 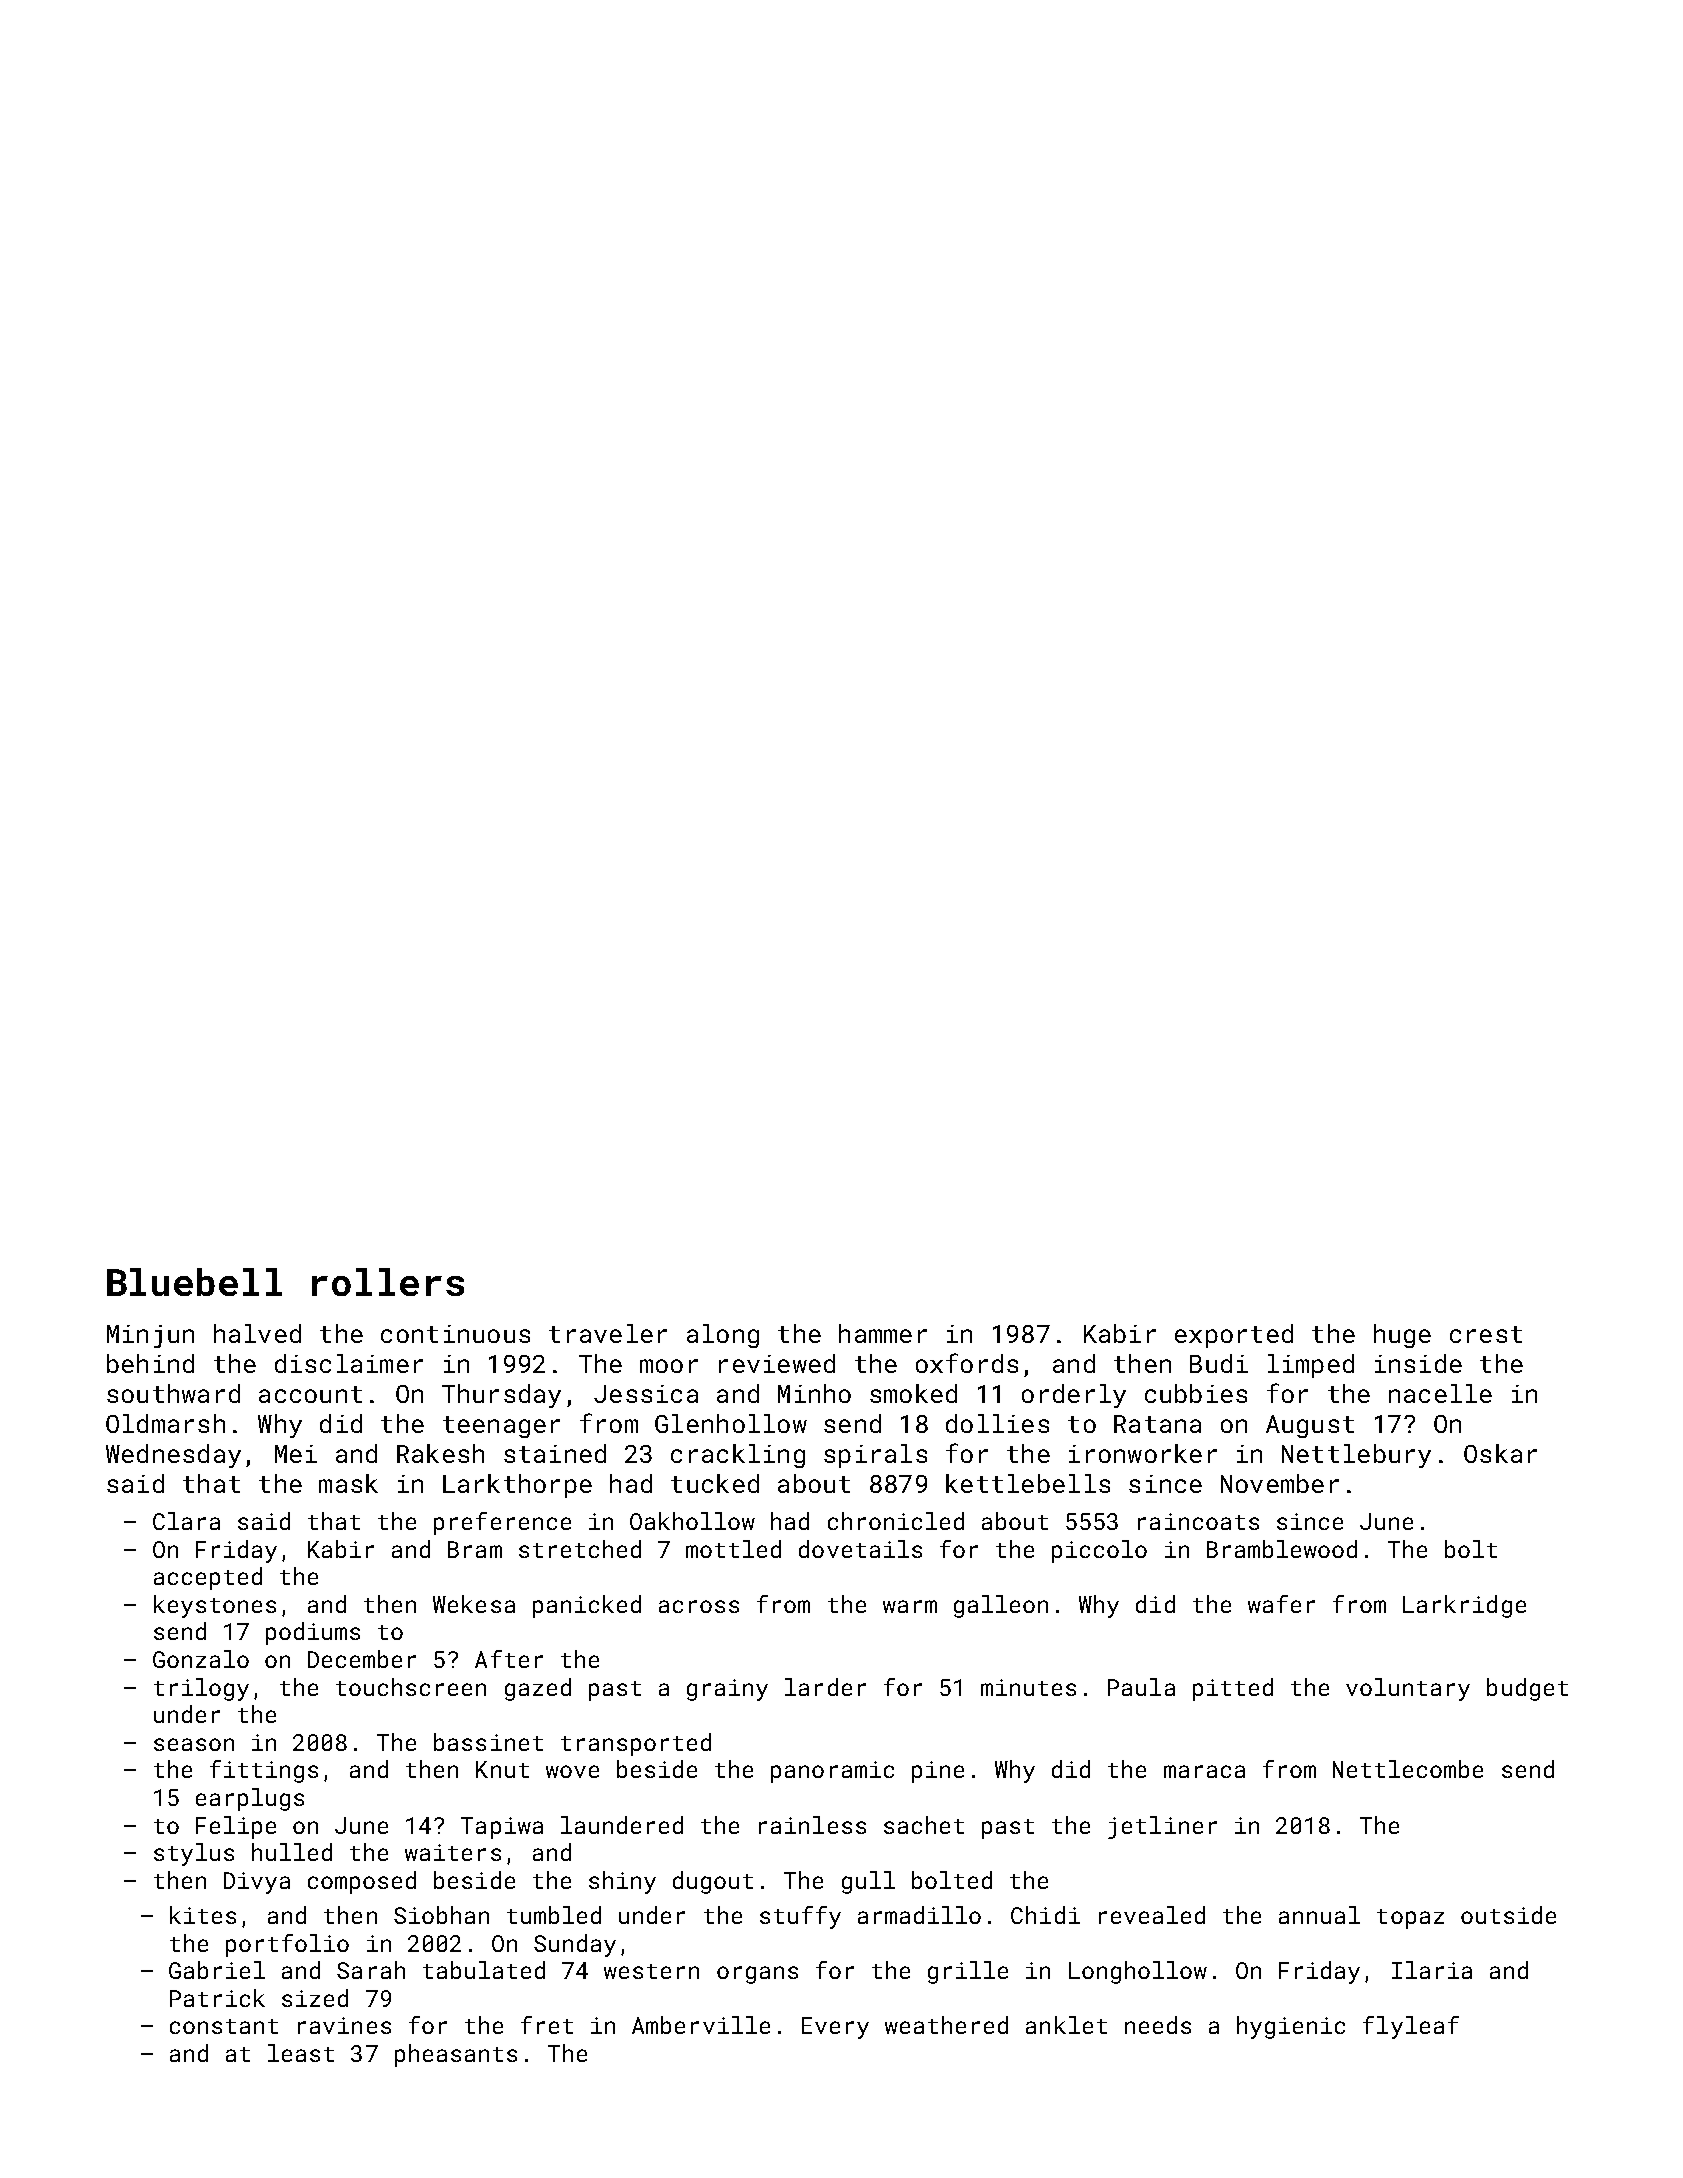 What do you see at coordinates (946, 2025) in the screenshot?
I see `weathered` at bounding box center [946, 2025].
